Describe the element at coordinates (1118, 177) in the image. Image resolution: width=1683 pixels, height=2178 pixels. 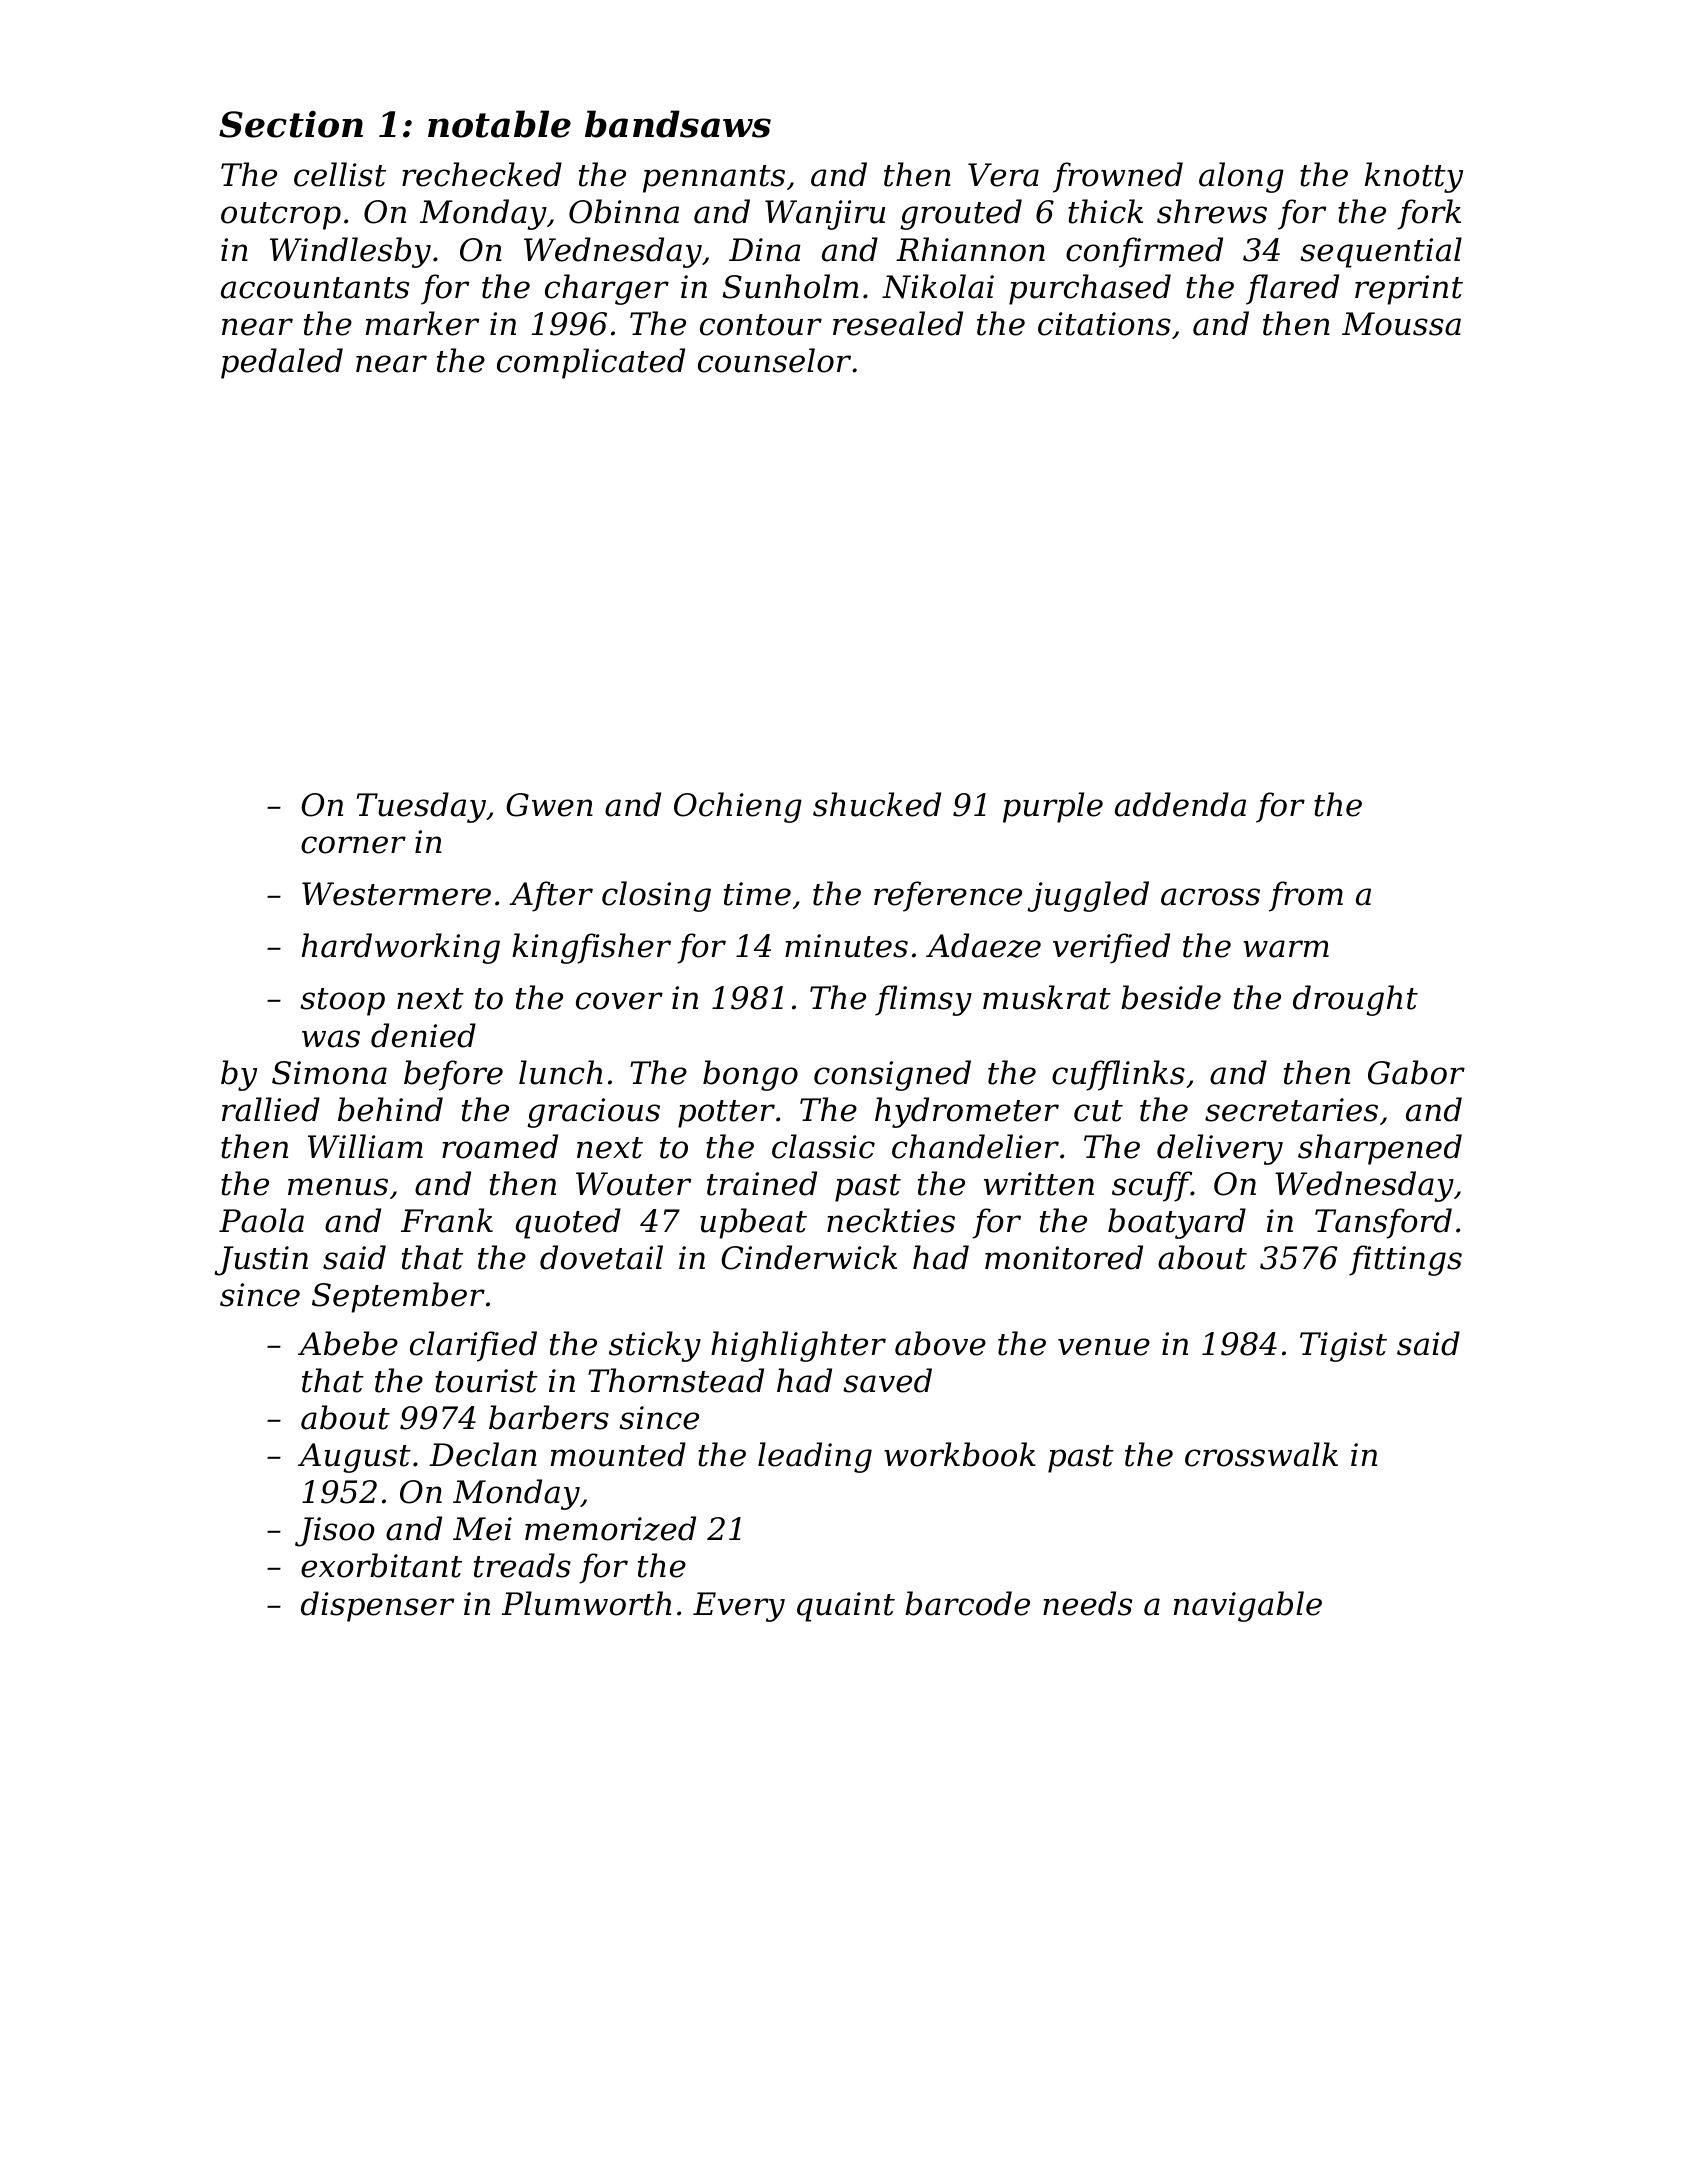
I see `frowned` at that location.
